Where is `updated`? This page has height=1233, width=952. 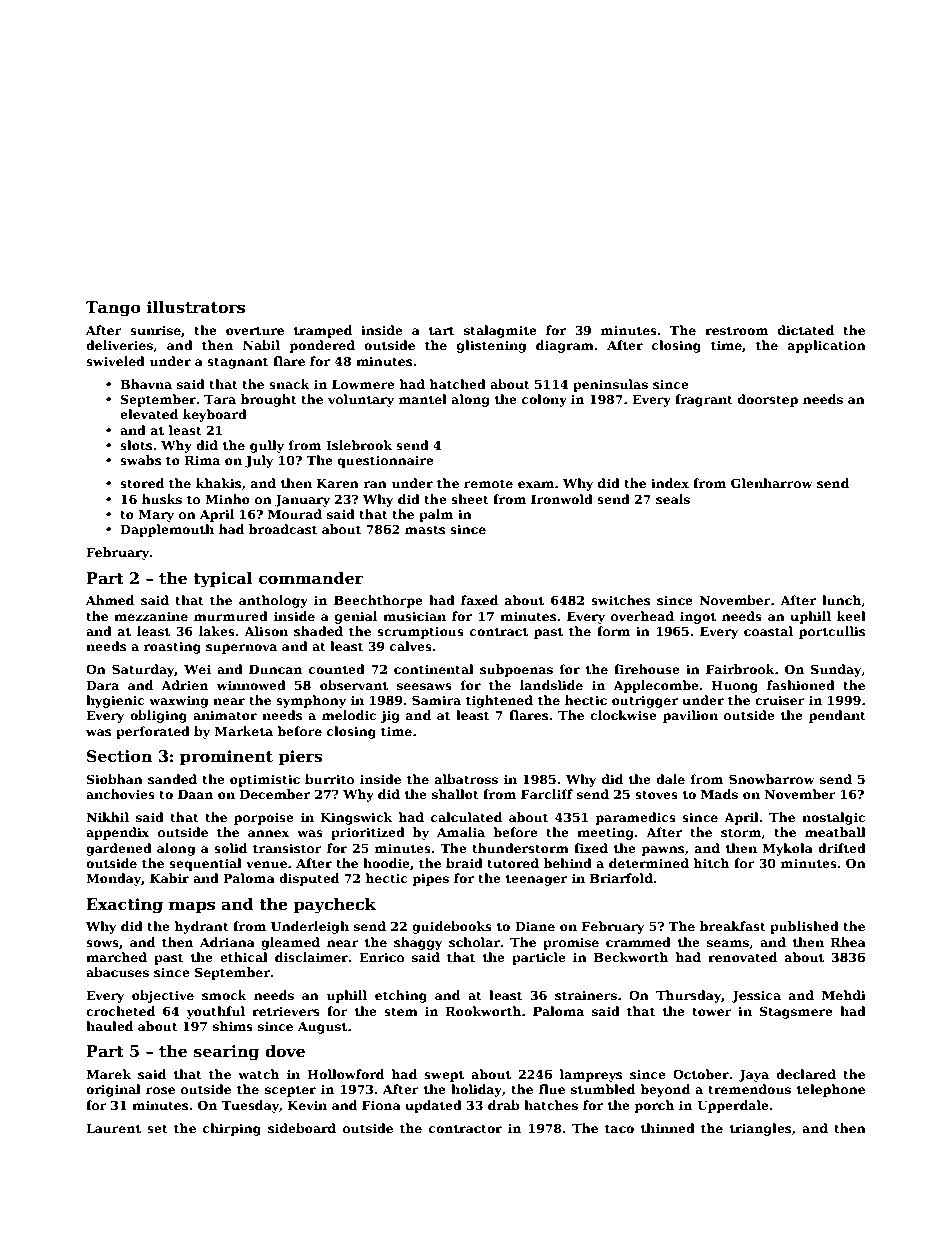 updated is located at coordinates (433, 1106).
